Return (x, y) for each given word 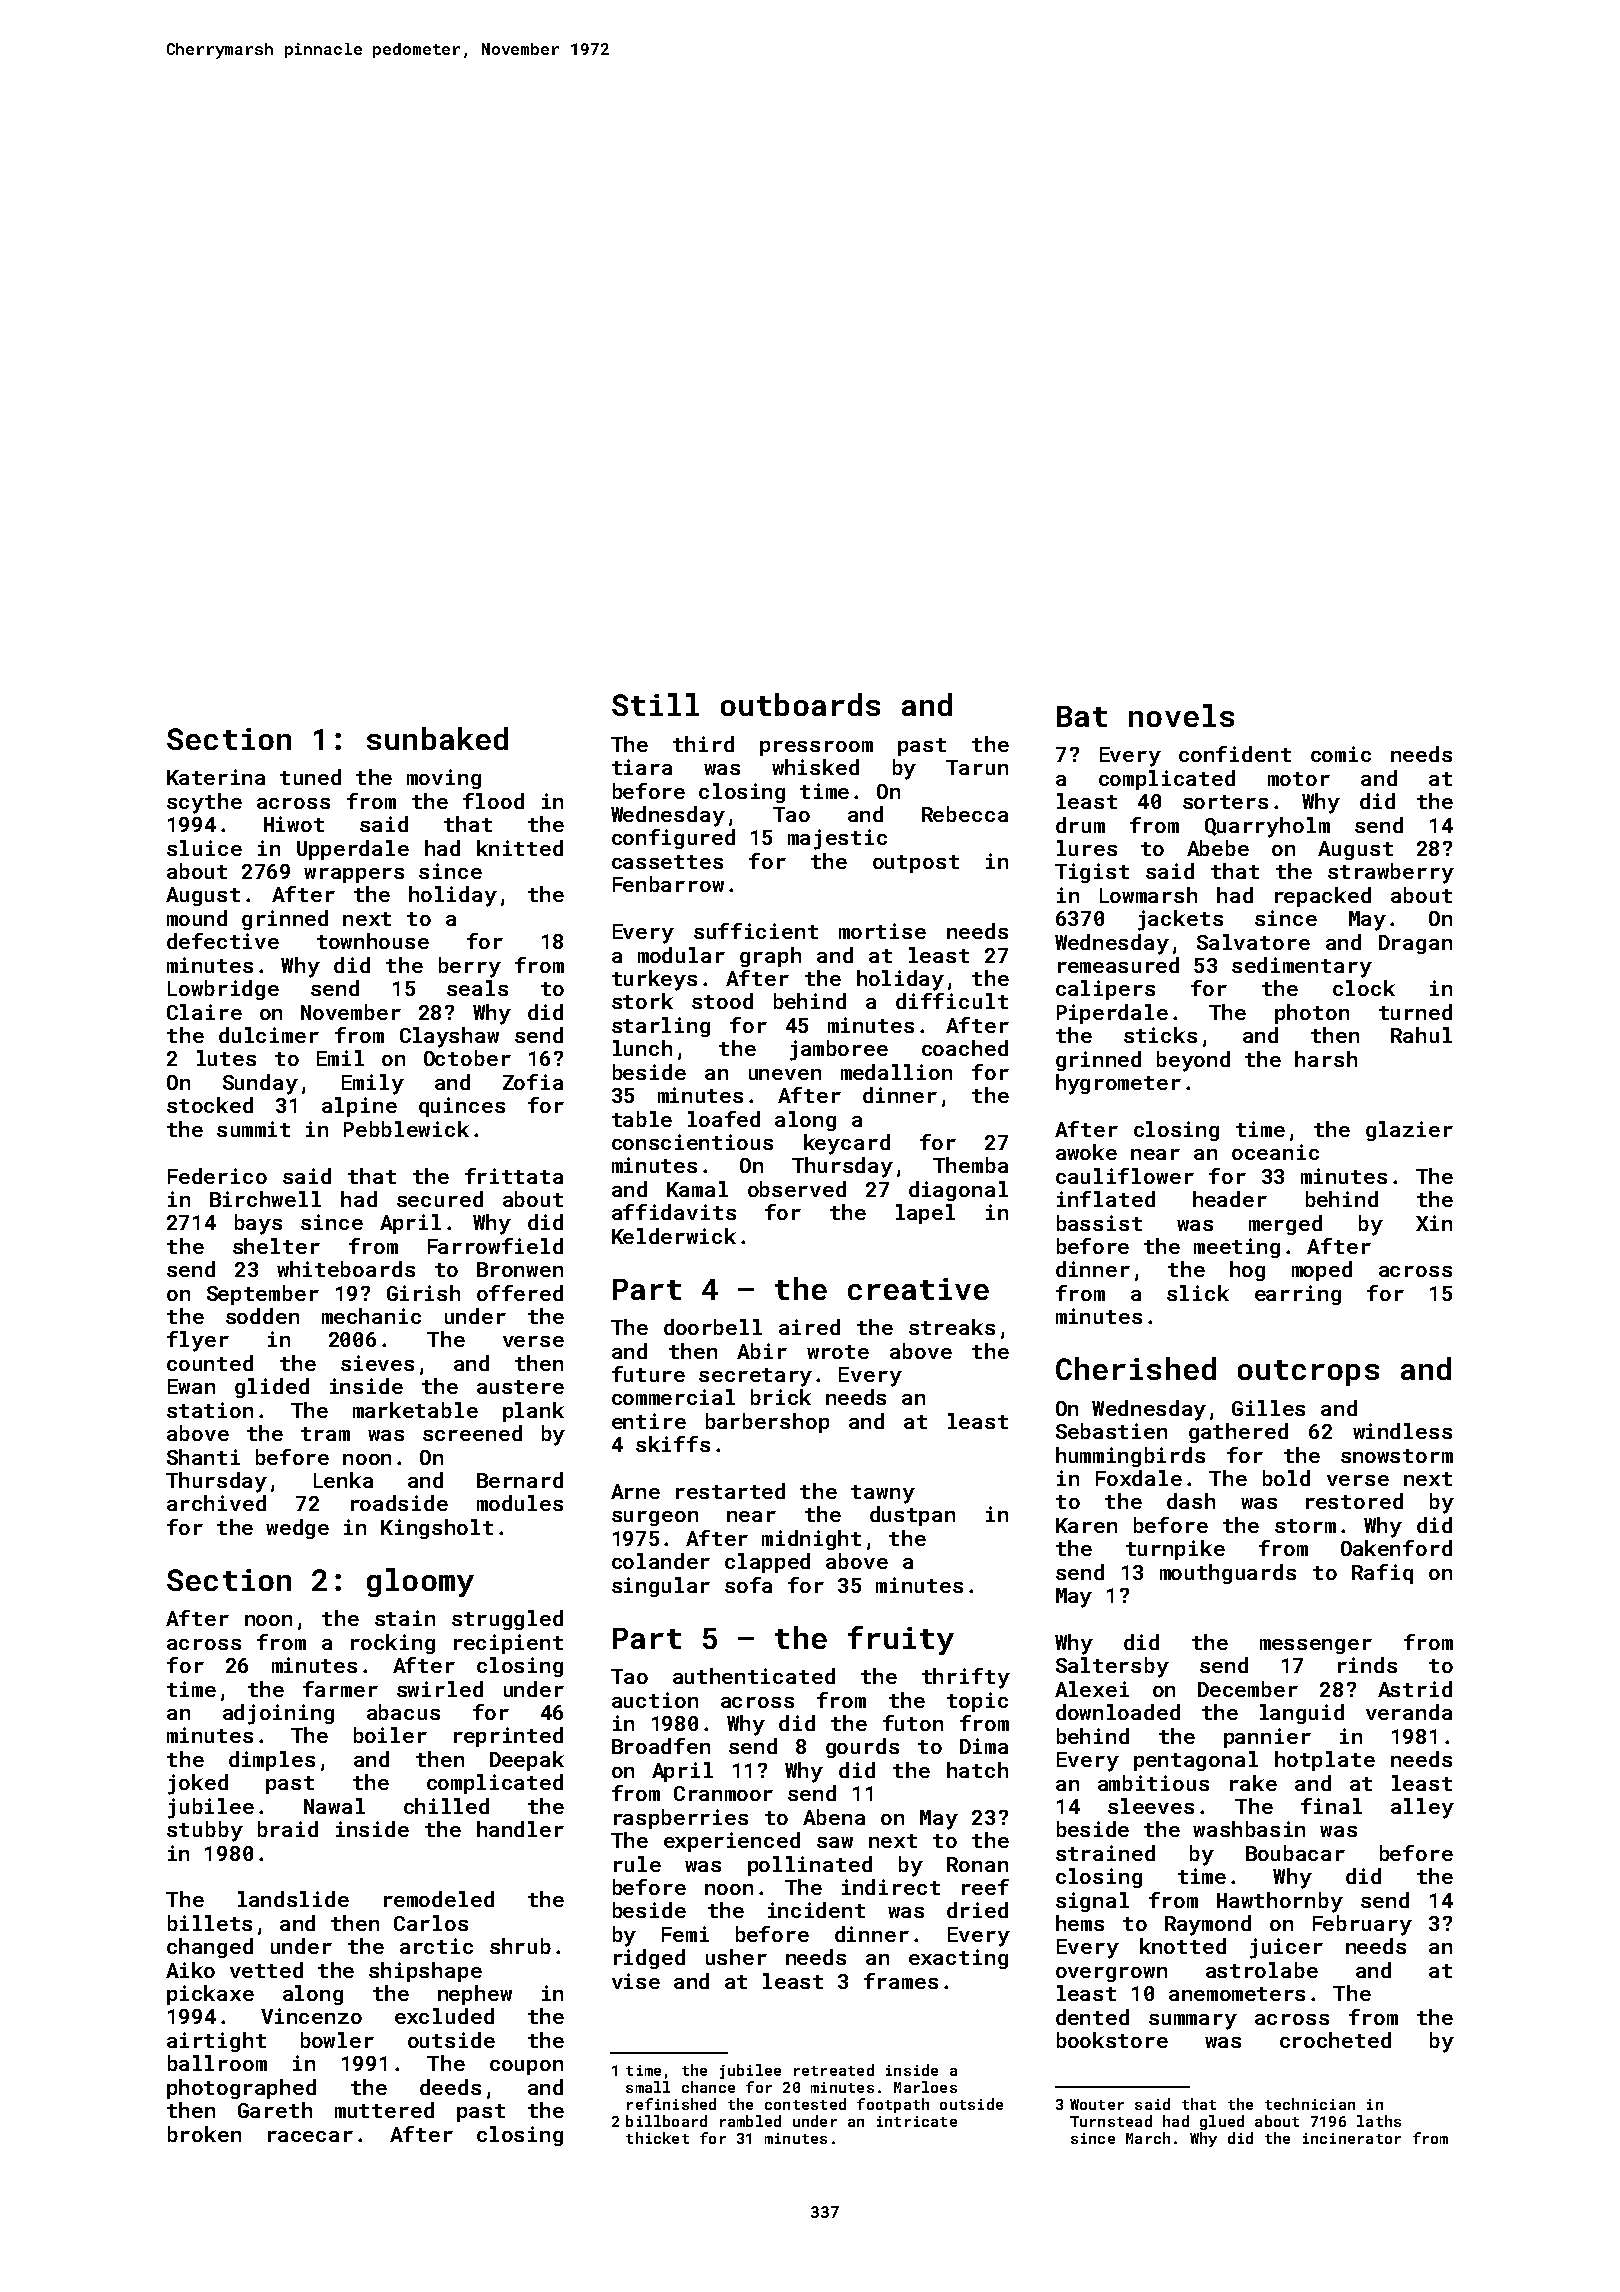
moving (444, 779)
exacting (958, 1959)
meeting (1237, 1248)
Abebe (1218, 848)
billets (210, 1923)
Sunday (260, 1084)
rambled (750, 2121)
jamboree (839, 1050)
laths (1379, 2121)
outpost (916, 864)
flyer (198, 1341)
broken (204, 2134)
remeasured (1118, 965)
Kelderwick (674, 1236)
